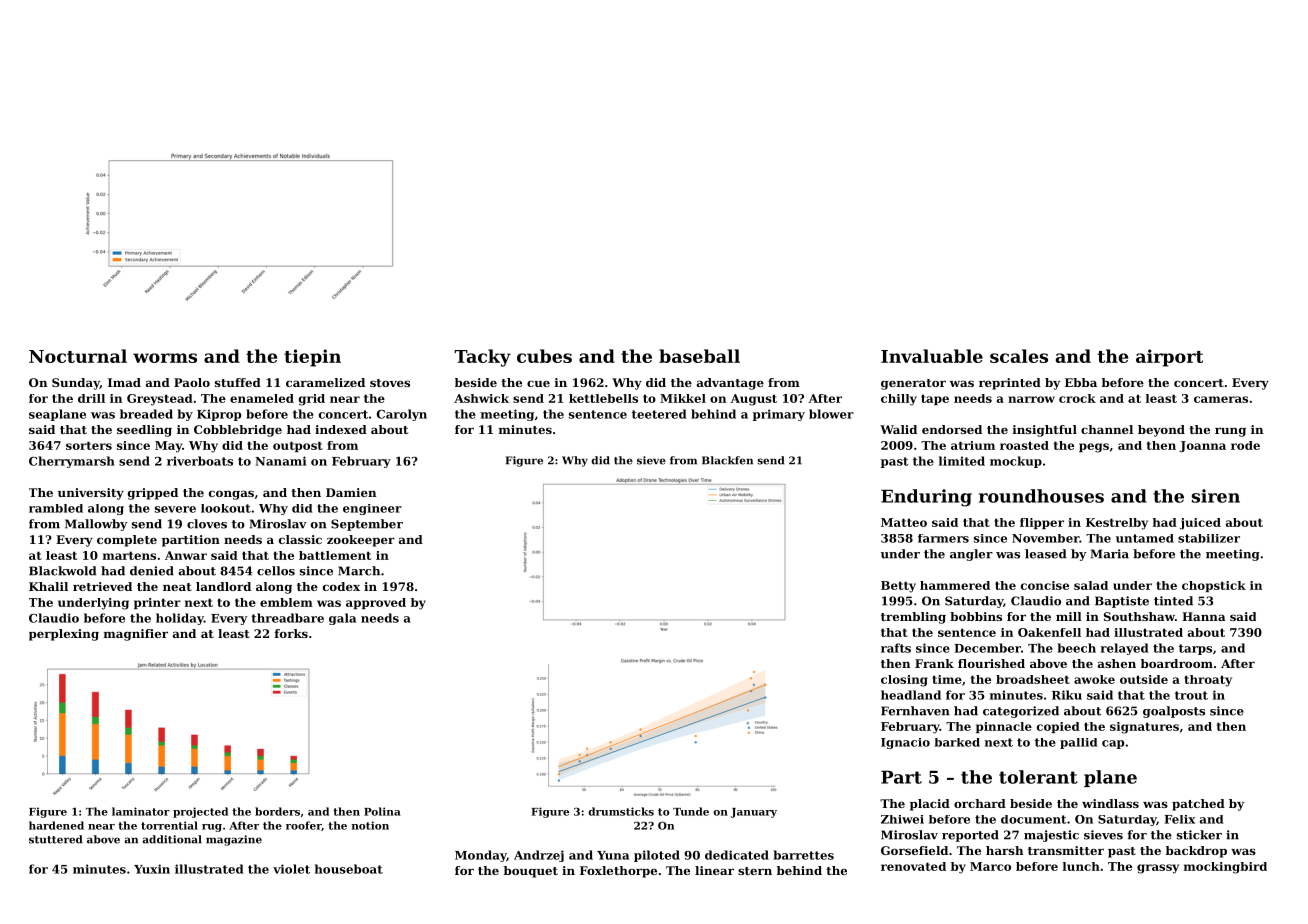  What do you see at coordinates (730, 384) in the screenshot?
I see `advantage` at bounding box center [730, 384].
